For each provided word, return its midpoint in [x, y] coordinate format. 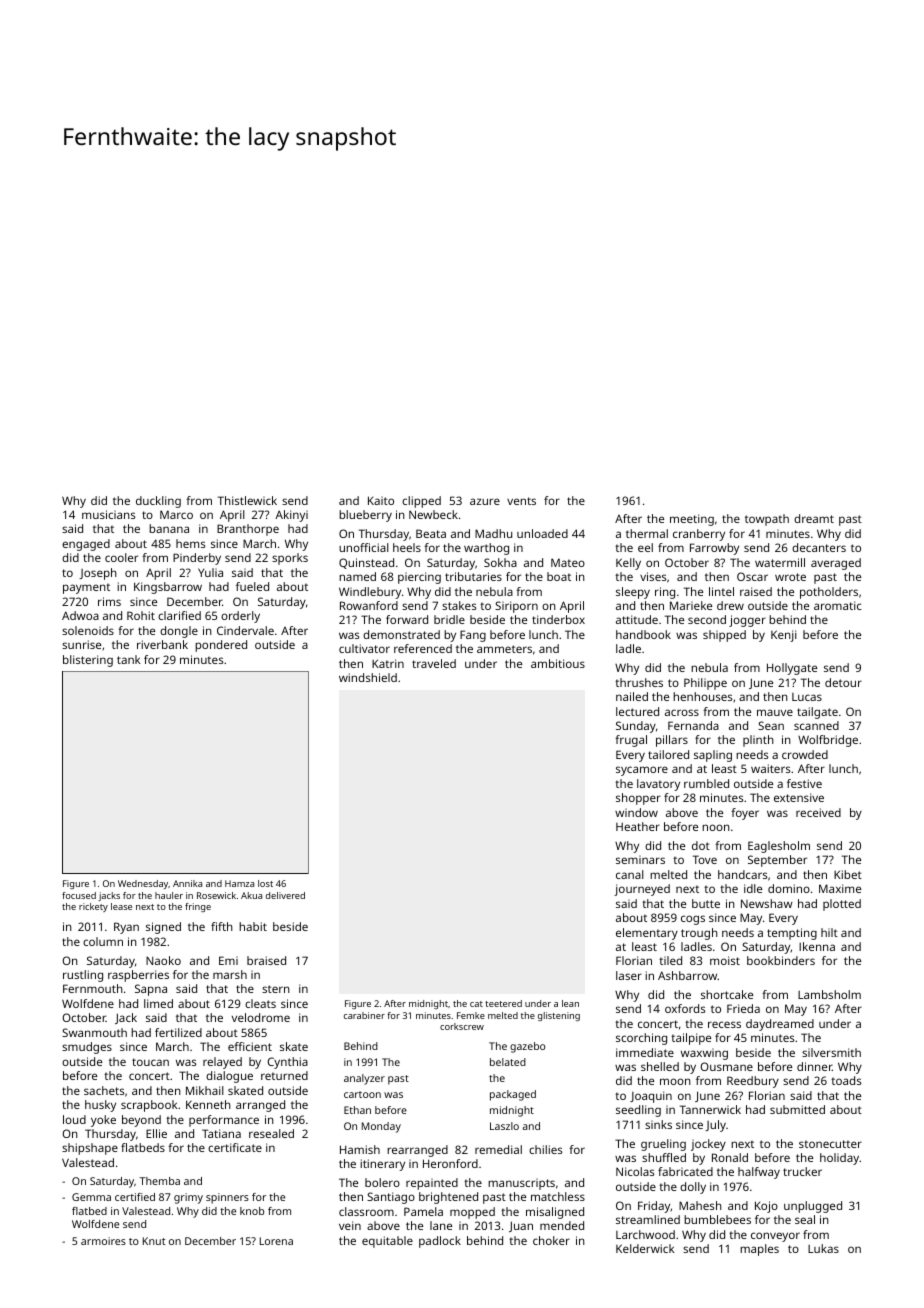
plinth [758, 741]
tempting [792, 934]
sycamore [642, 771]
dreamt [814, 518]
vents [521, 501]
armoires [103, 1241]
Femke [471, 1015]
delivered [285, 895]
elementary [647, 934]
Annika [187, 883]
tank [128, 659]
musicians [108, 514]
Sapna [151, 990]
